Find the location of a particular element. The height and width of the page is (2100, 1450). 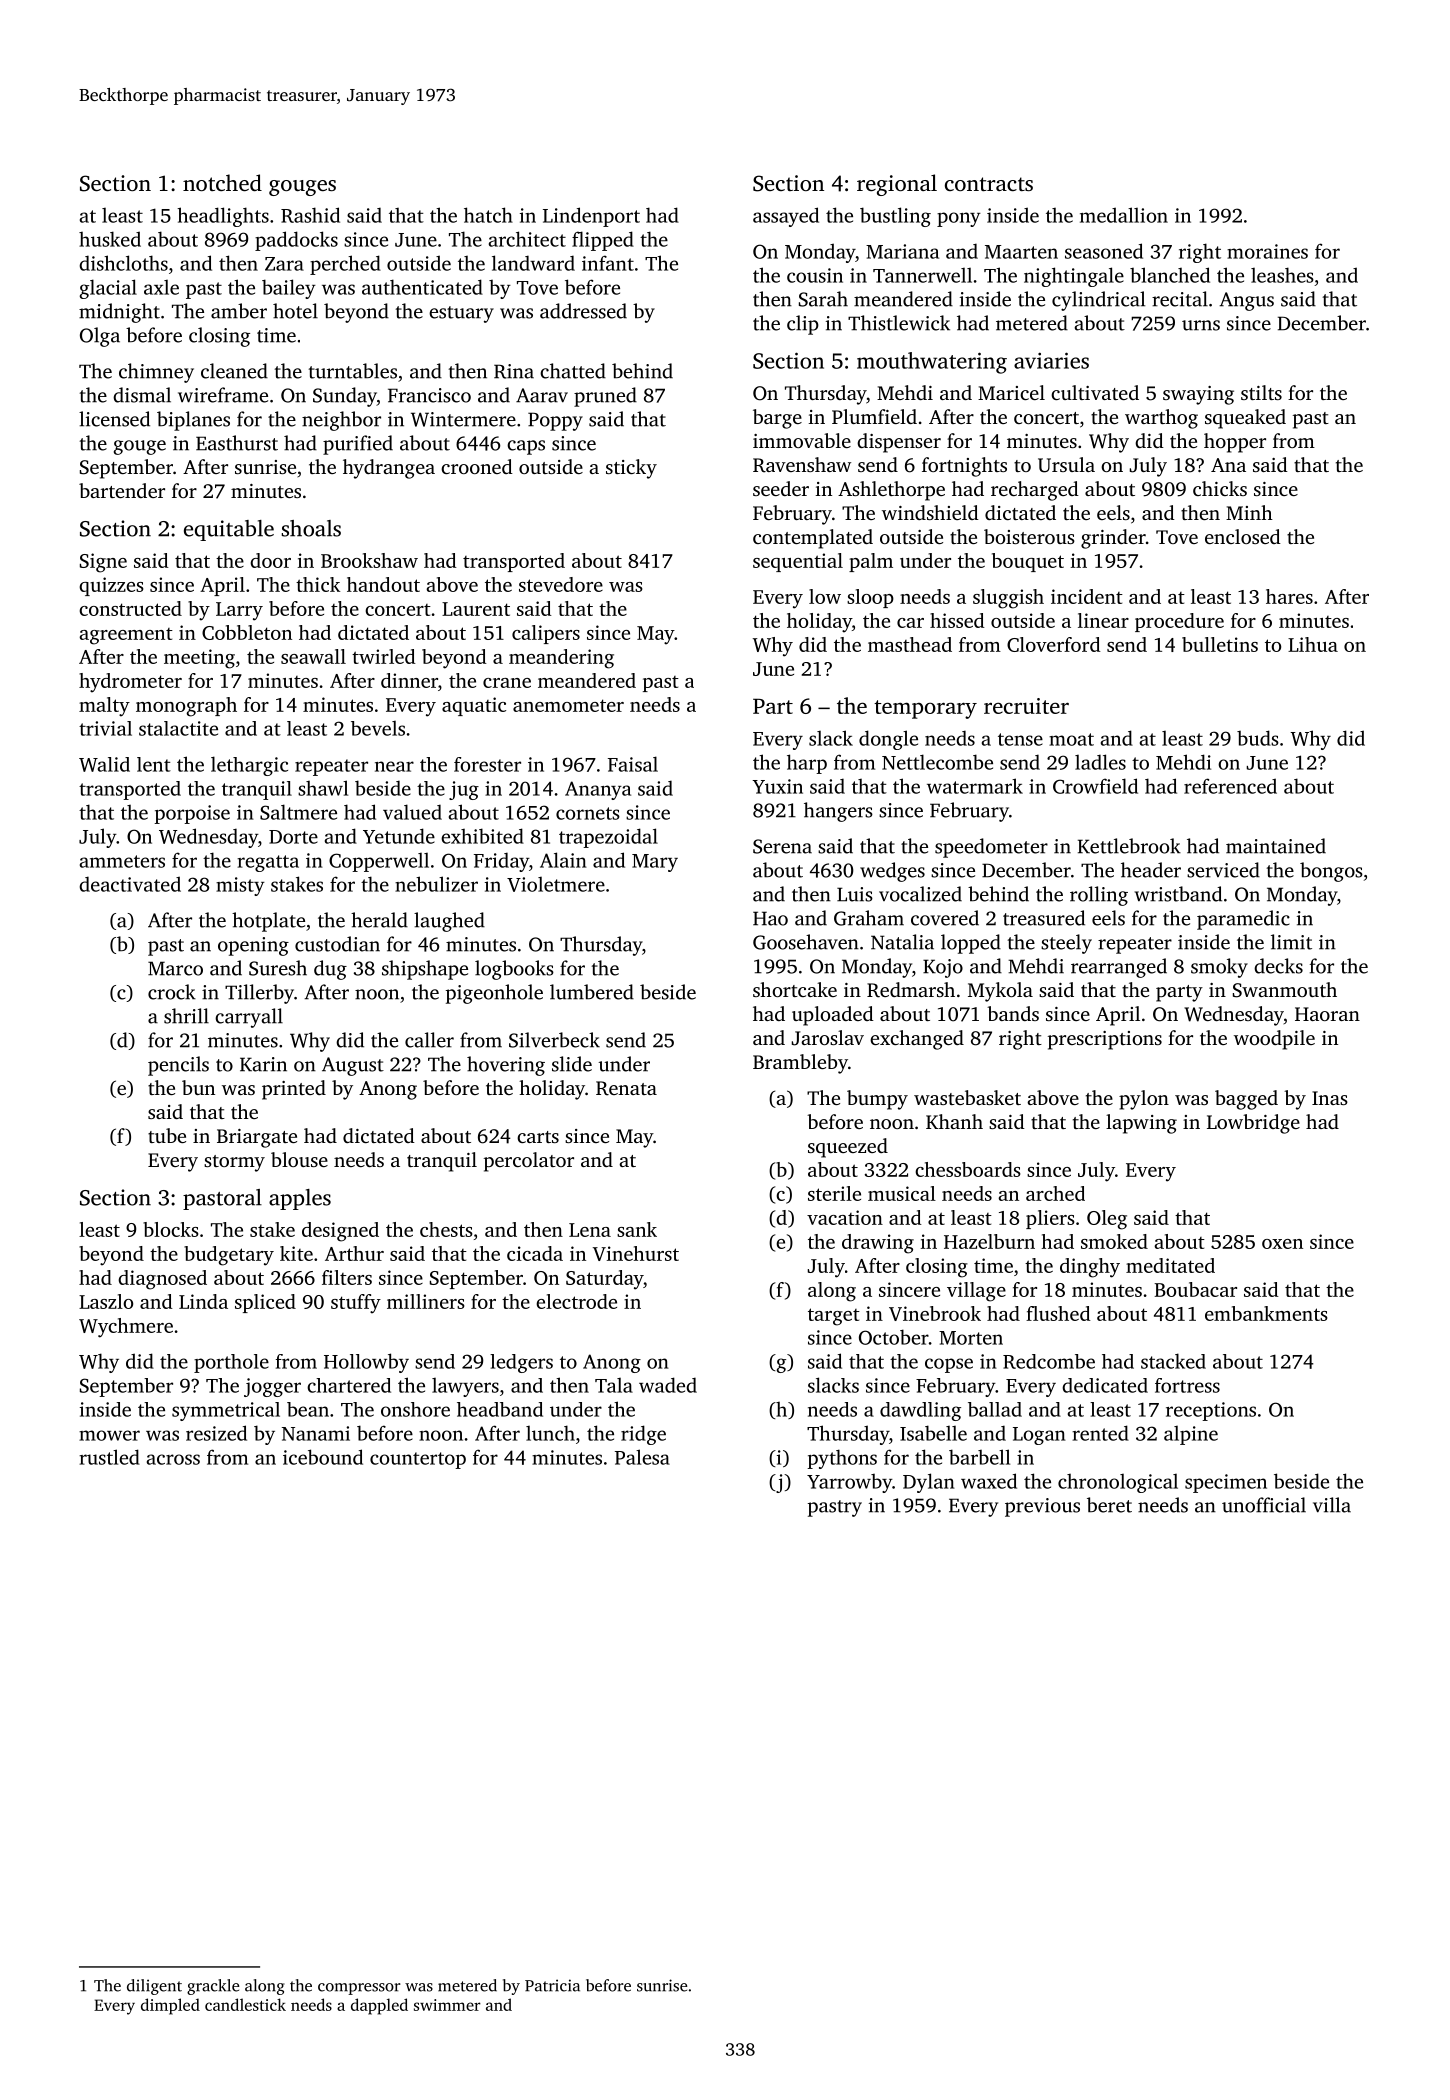

Briargate is located at coordinates (257, 1138).
